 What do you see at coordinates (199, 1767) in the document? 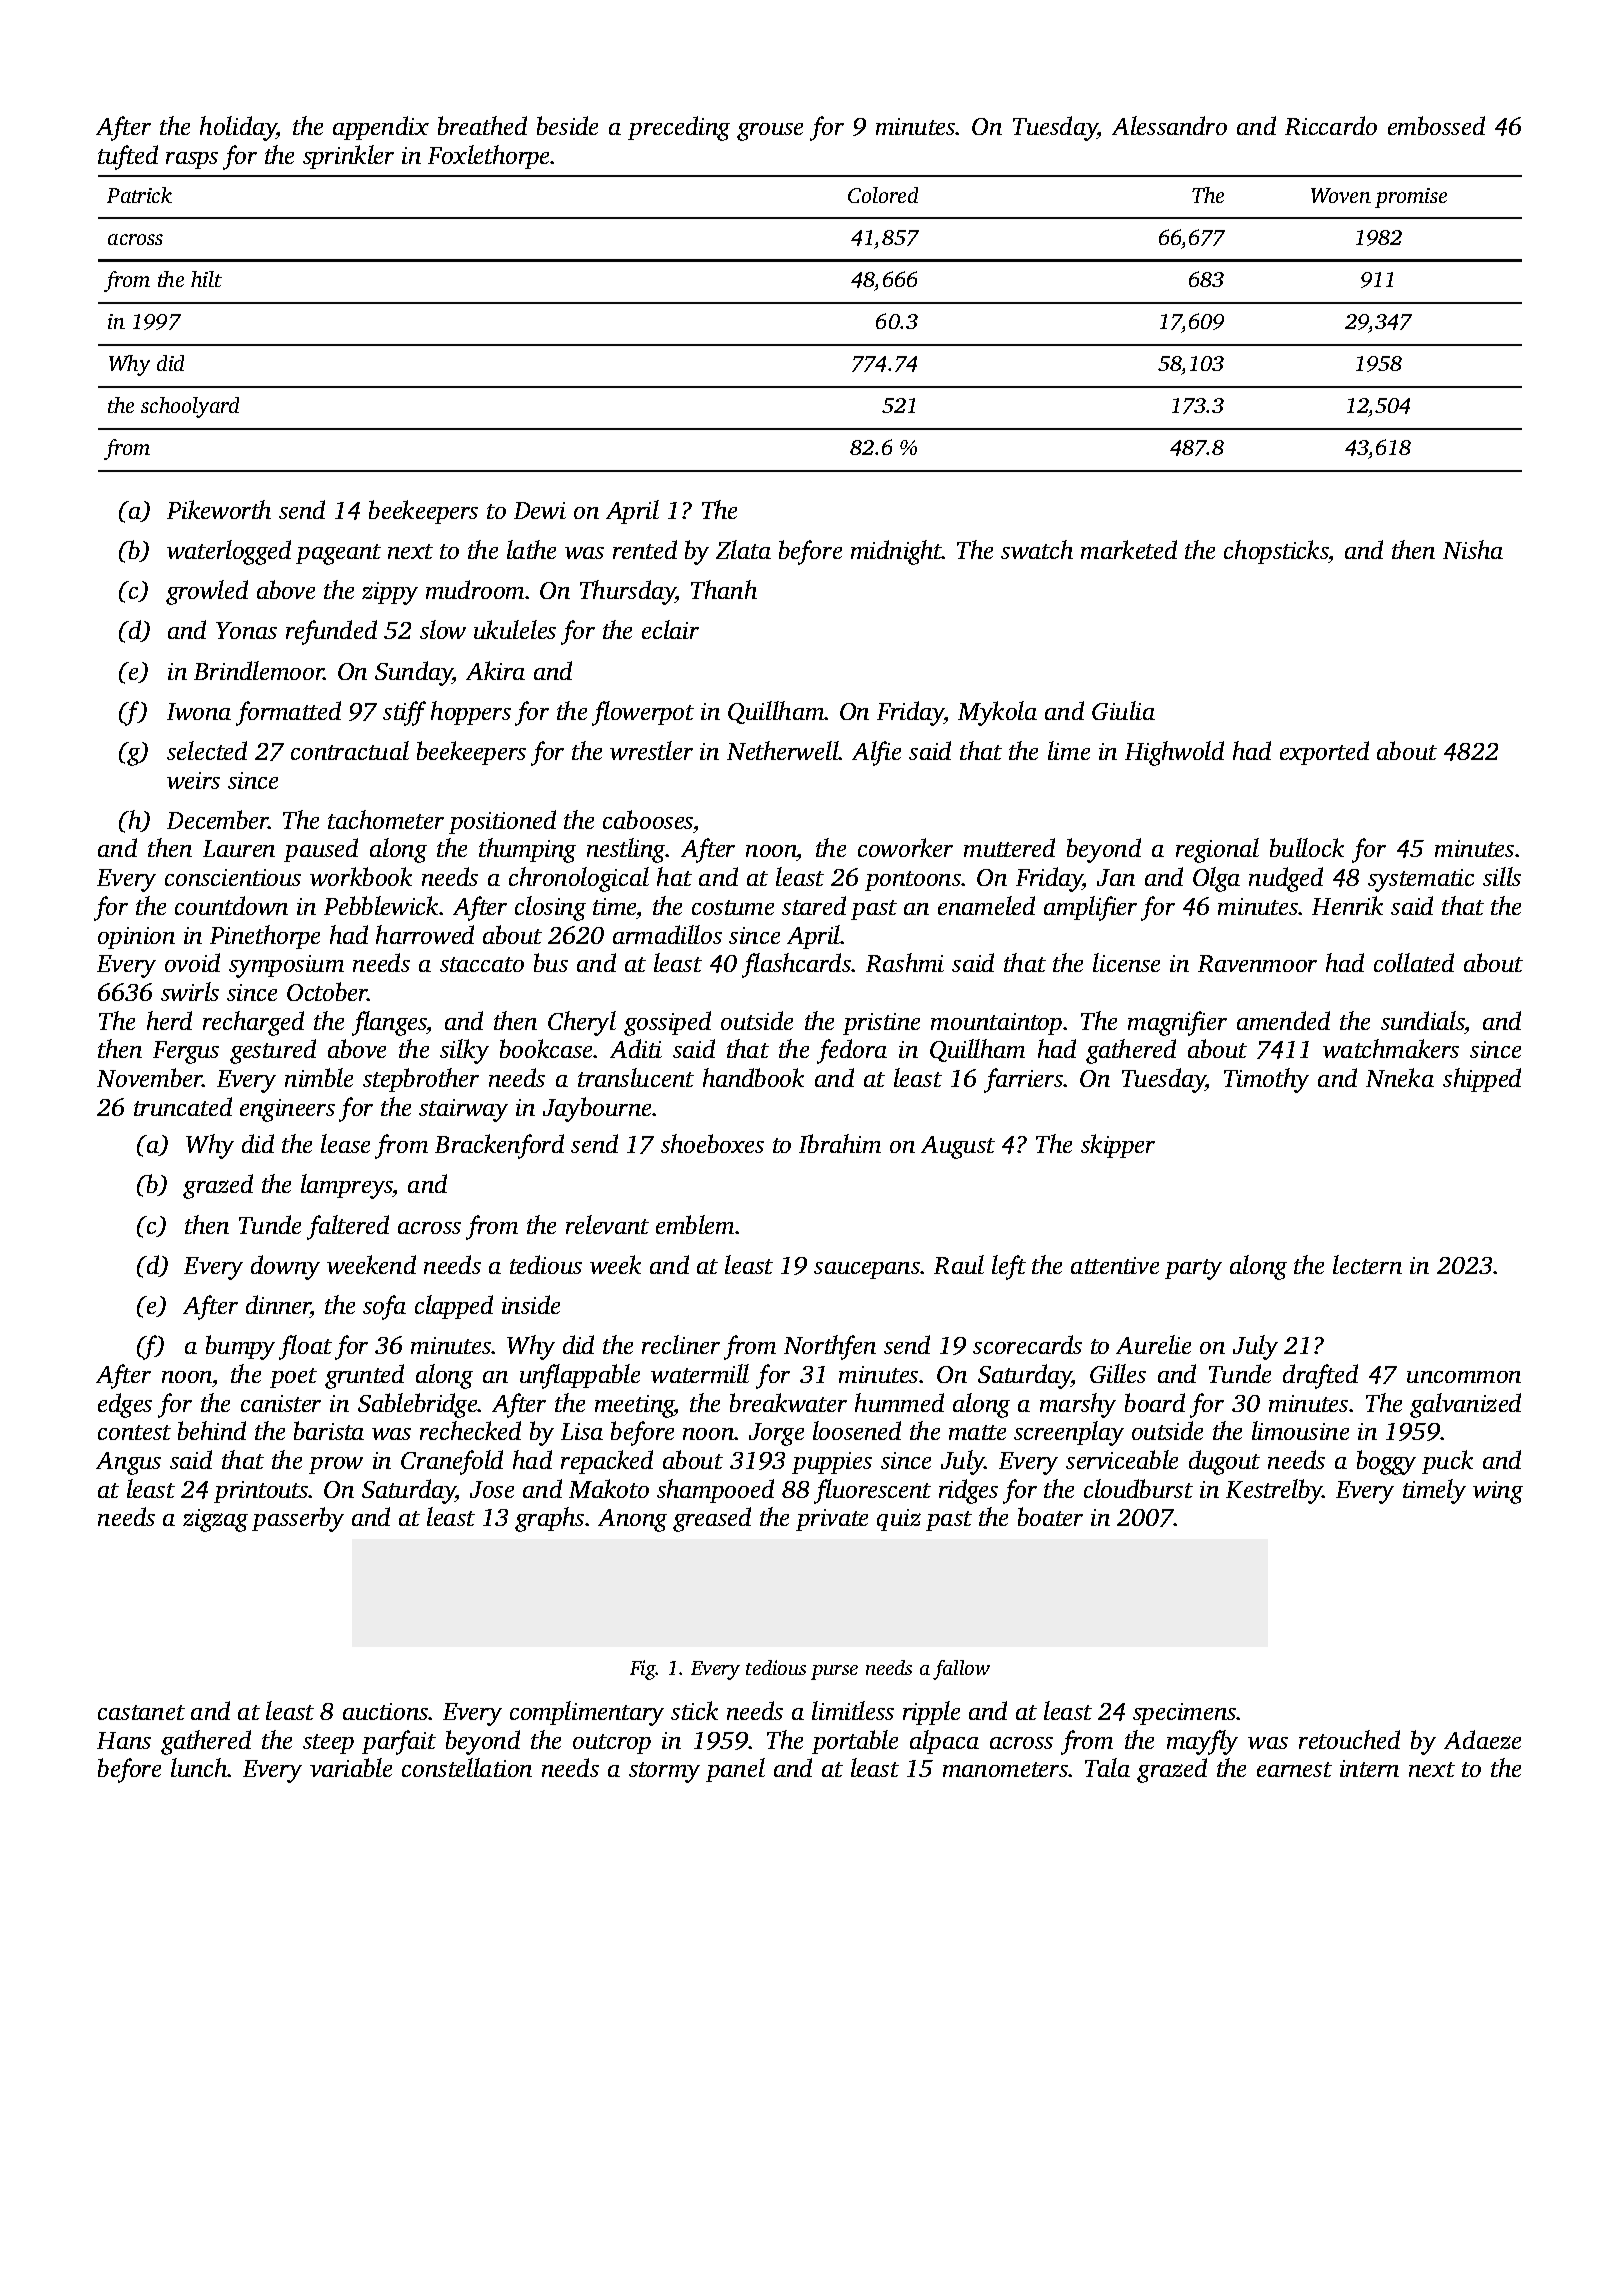
I see `lunch` at bounding box center [199, 1767].
